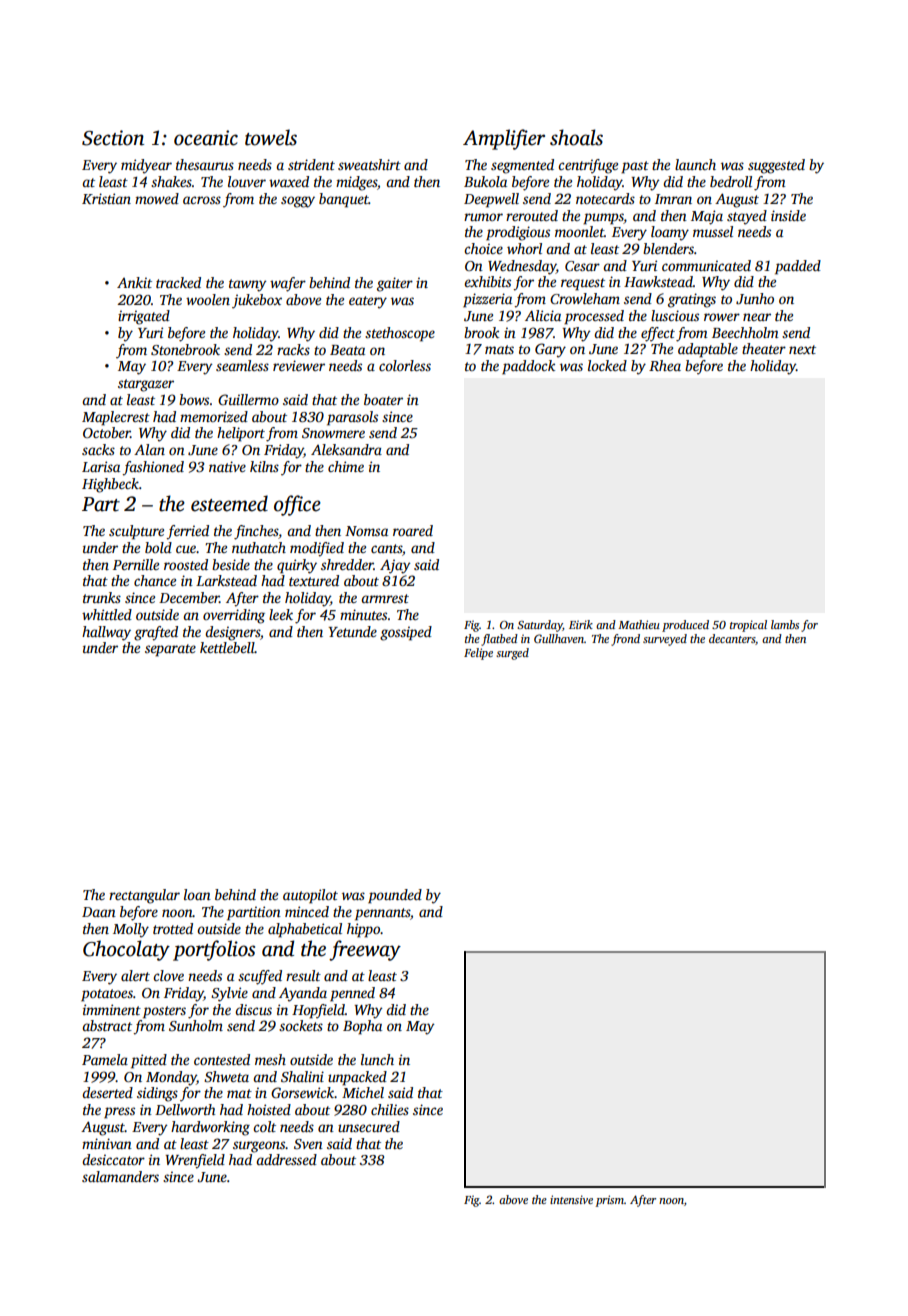 This screenshot has height=1316, width=908. What do you see at coordinates (302, 1076) in the screenshot?
I see `Shalini` at bounding box center [302, 1076].
